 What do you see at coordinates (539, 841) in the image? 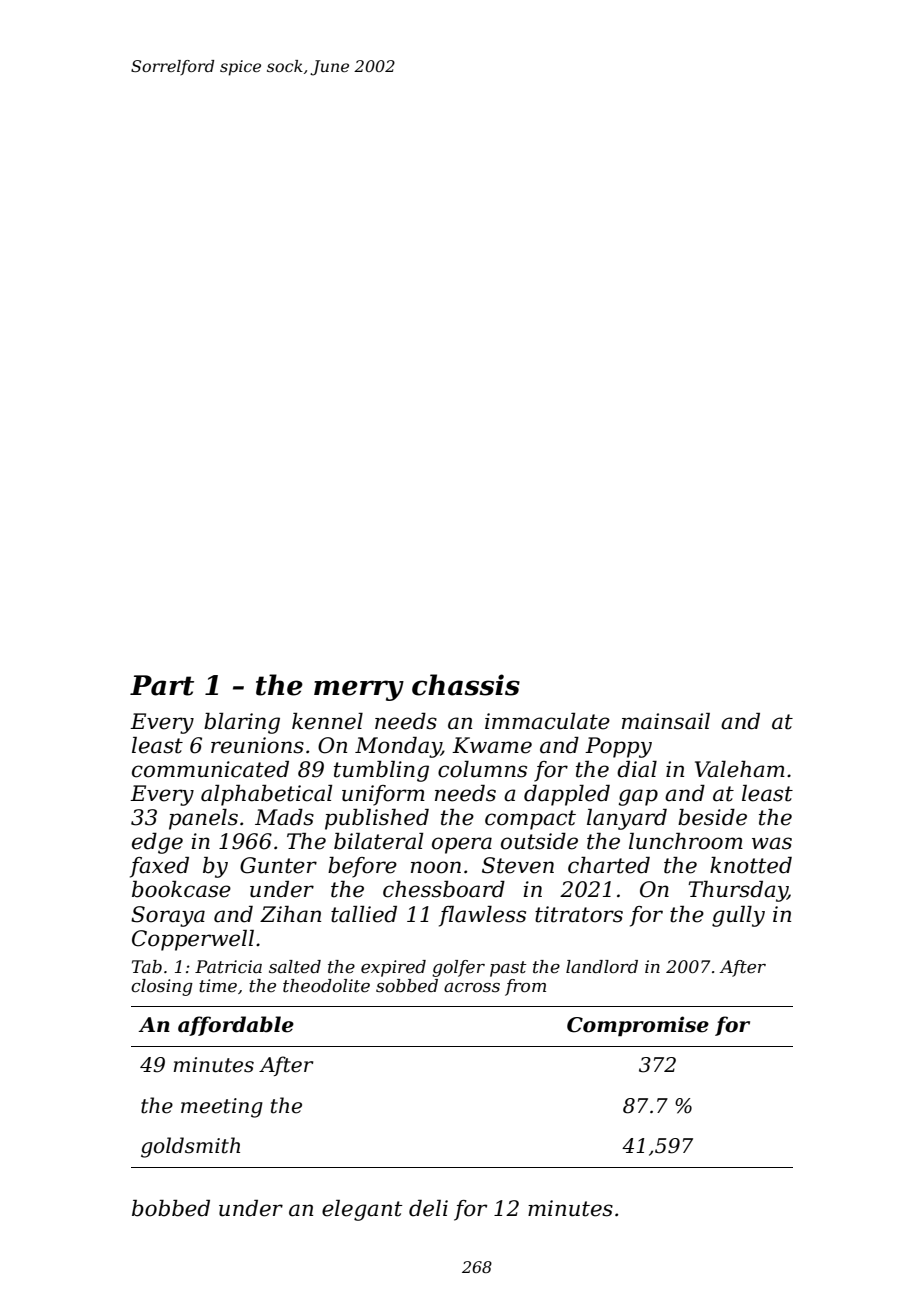
I see `outside` at bounding box center [539, 841].
